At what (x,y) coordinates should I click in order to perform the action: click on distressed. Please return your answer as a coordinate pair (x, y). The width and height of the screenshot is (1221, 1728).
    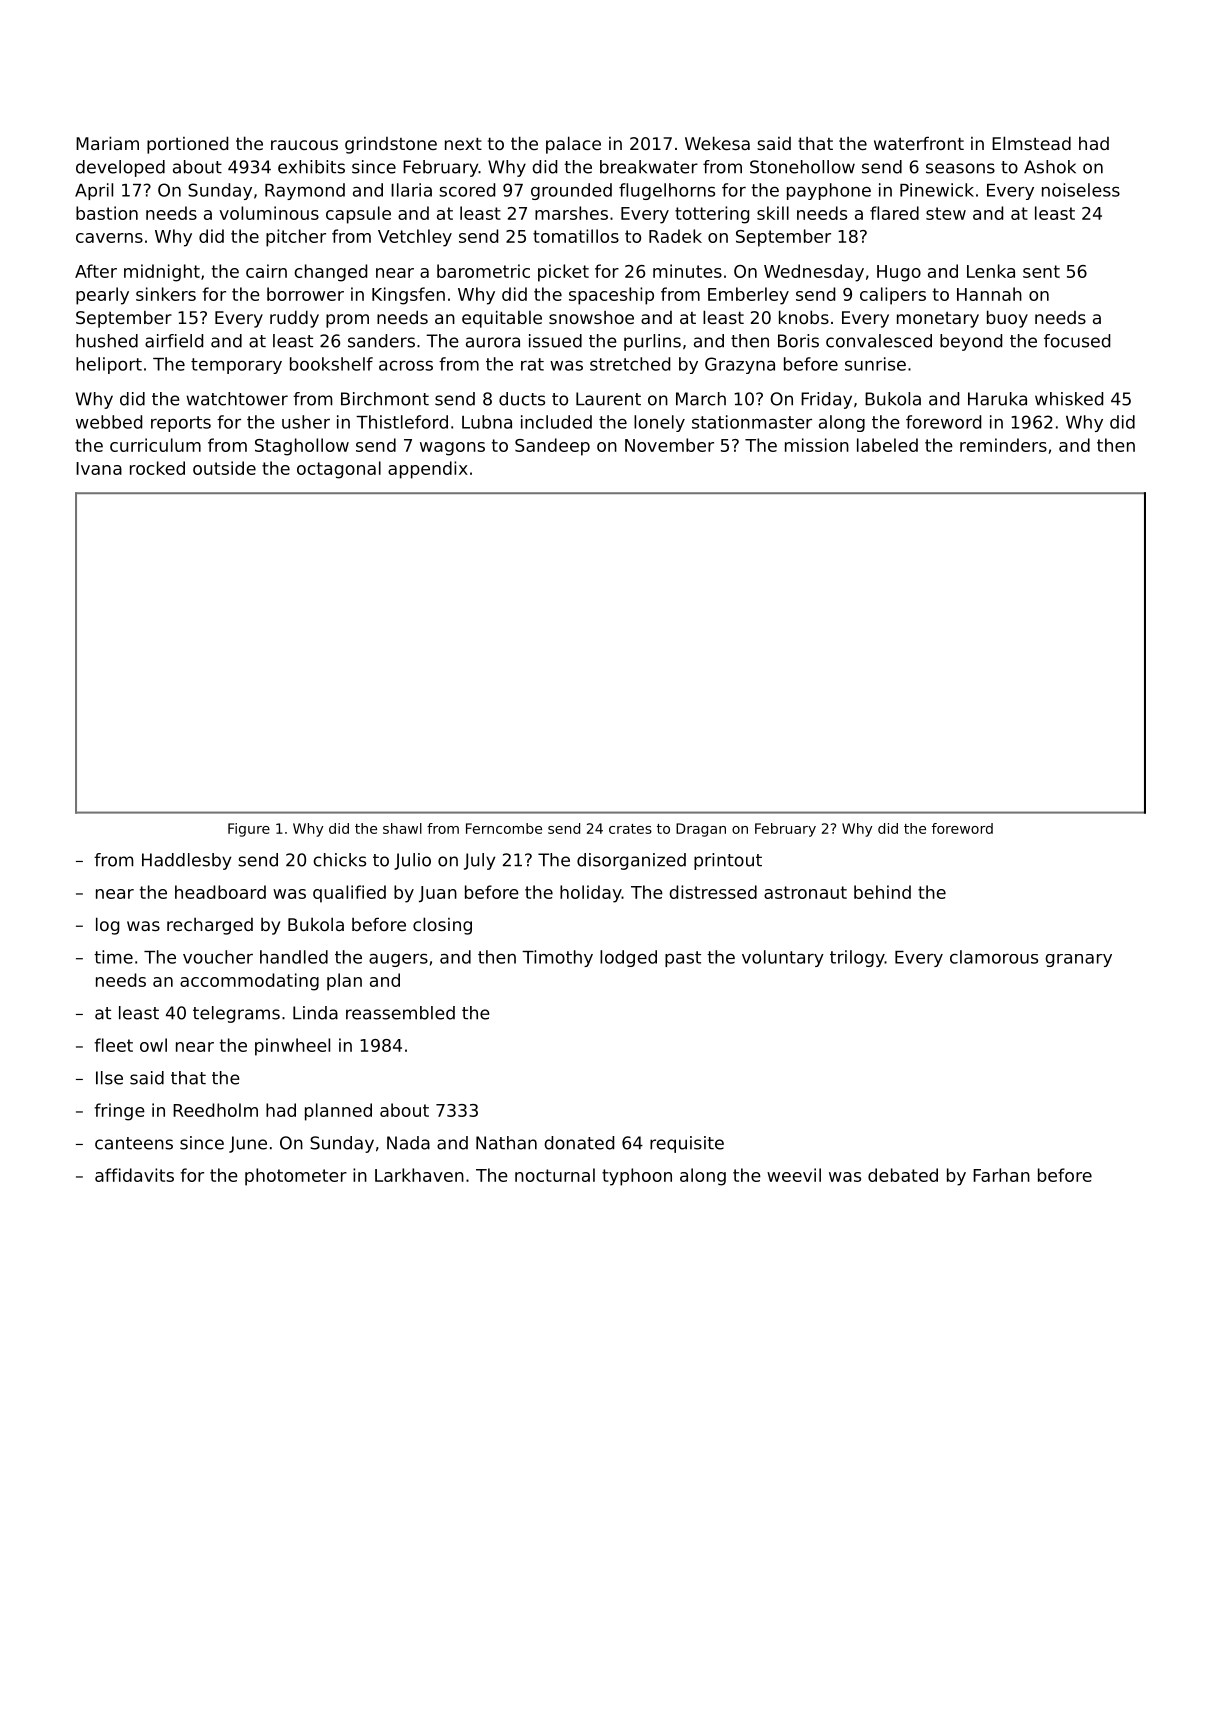
    Looking at the image, I should click on (713, 892).
